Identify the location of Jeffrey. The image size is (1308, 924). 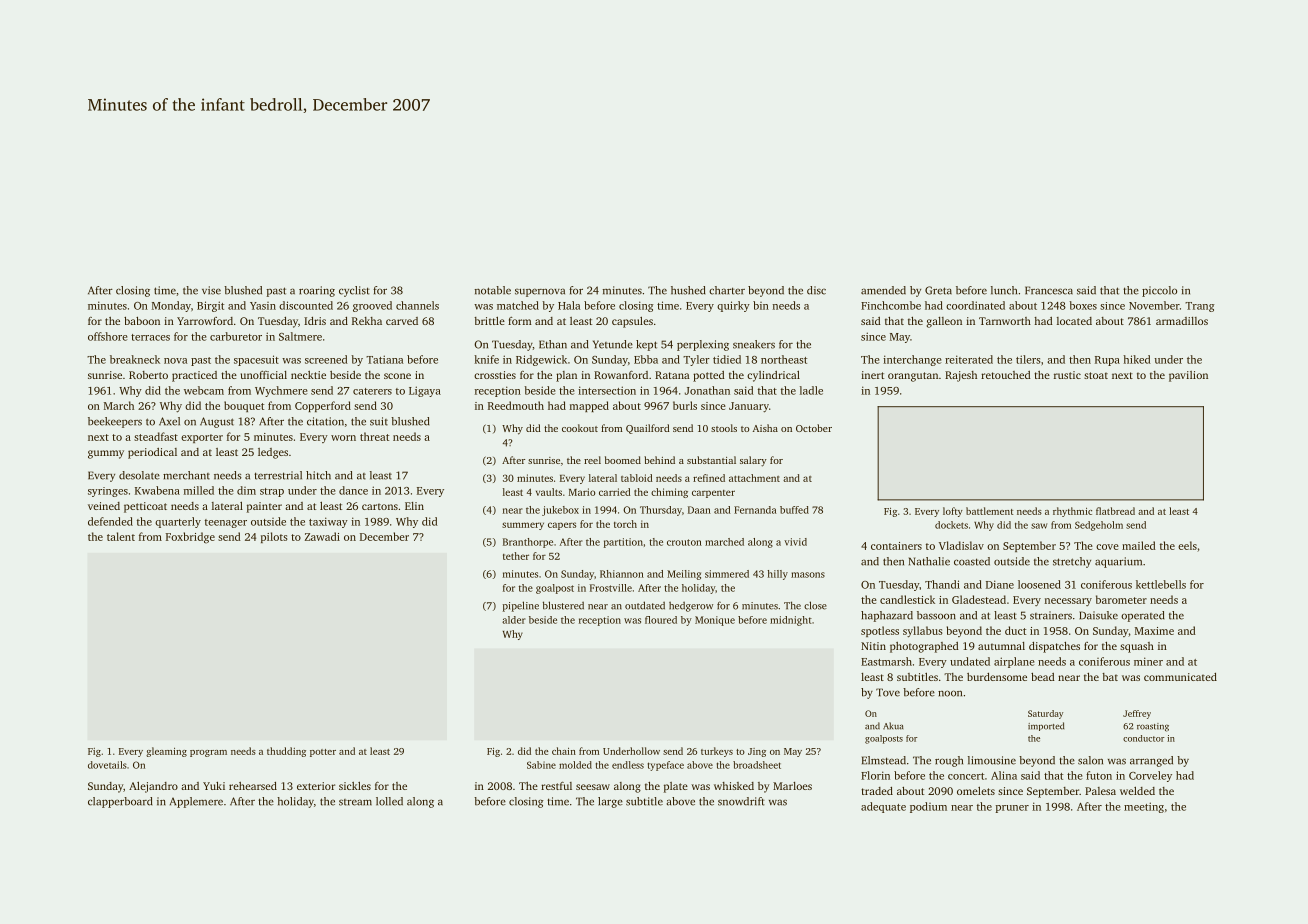
(1137, 714).
